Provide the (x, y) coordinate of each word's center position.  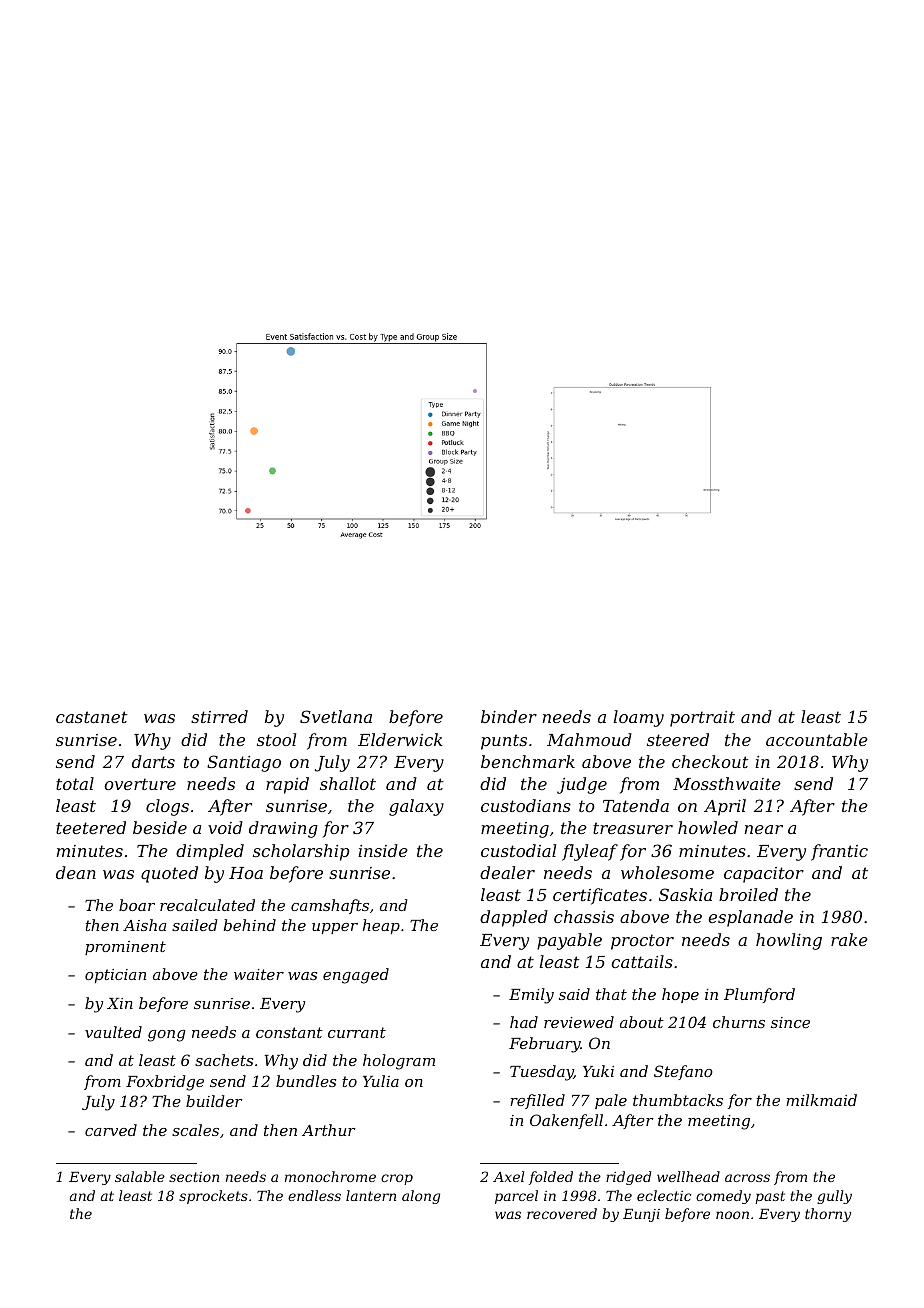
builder (214, 1101)
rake (849, 939)
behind (250, 925)
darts (153, 761)
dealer (507, 872)
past (770, 1197)
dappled (514, 918)
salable (140, 1176)
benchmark (528, 761)
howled (708, 827)
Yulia (381, 1081)
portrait (702, 719)
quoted (169, 874)
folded (551, 1178)
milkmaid (821, 1100)
